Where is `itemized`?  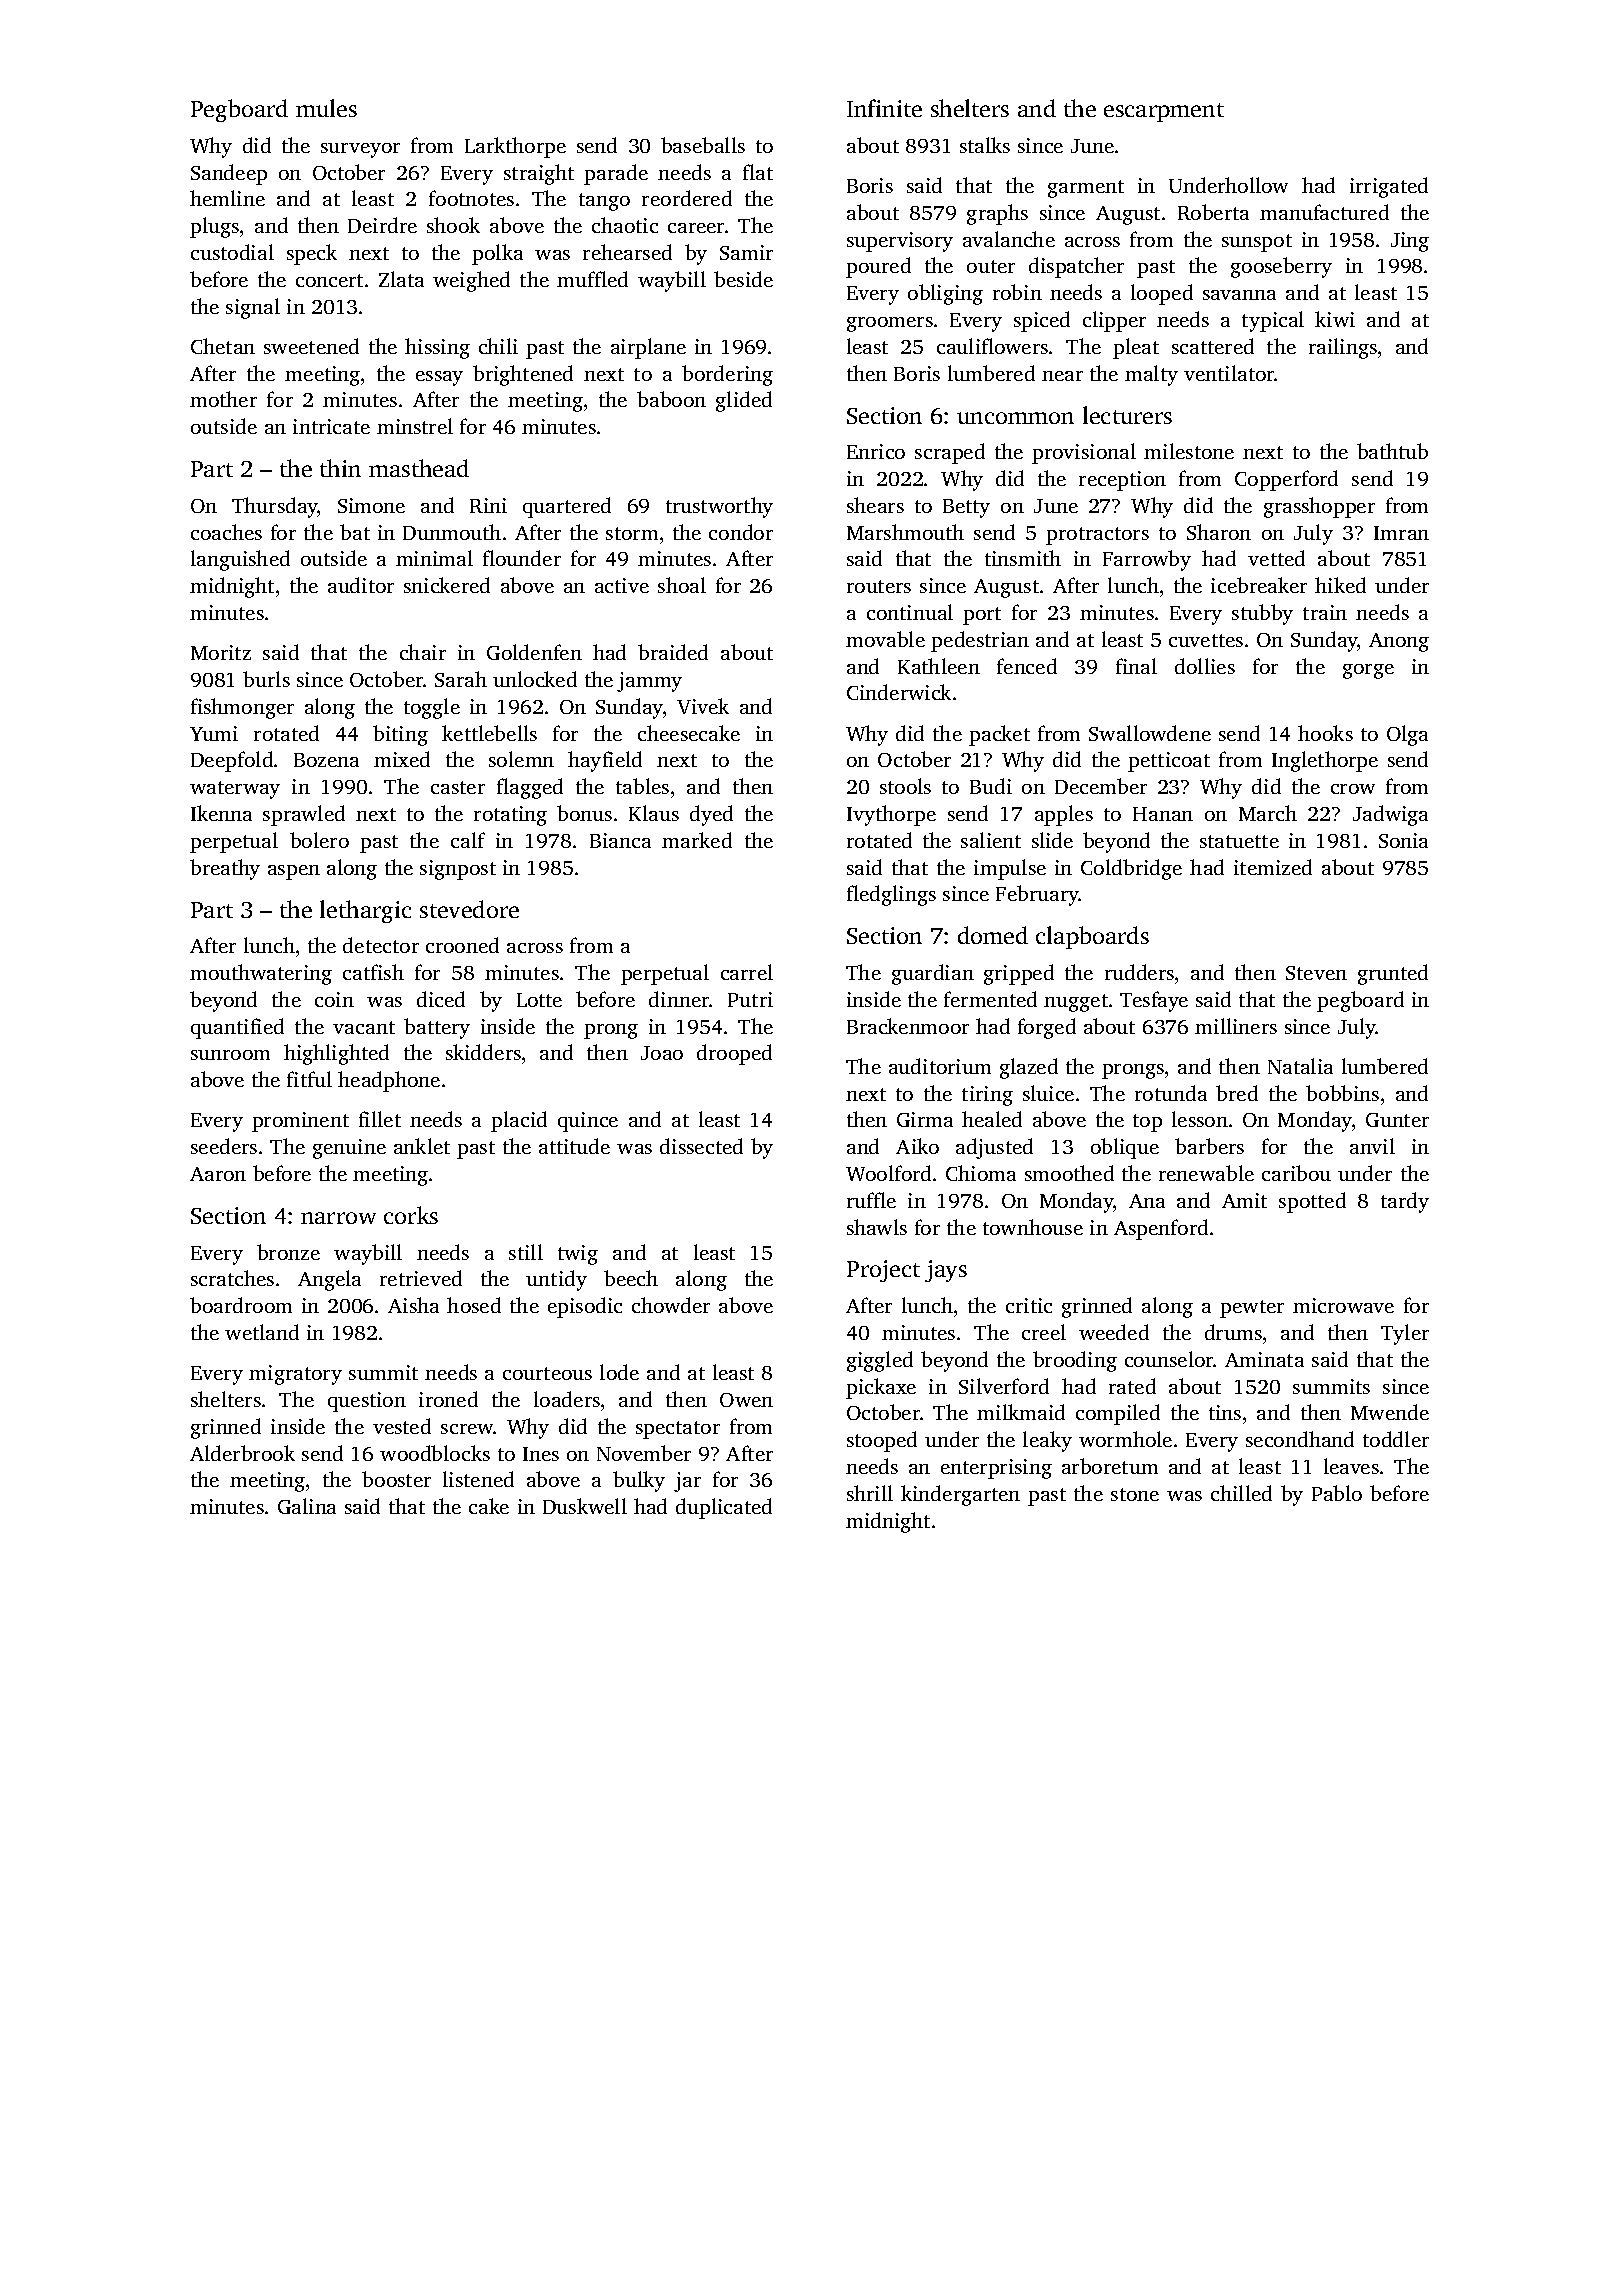
itemized is located at coordinates (1273, 867).
